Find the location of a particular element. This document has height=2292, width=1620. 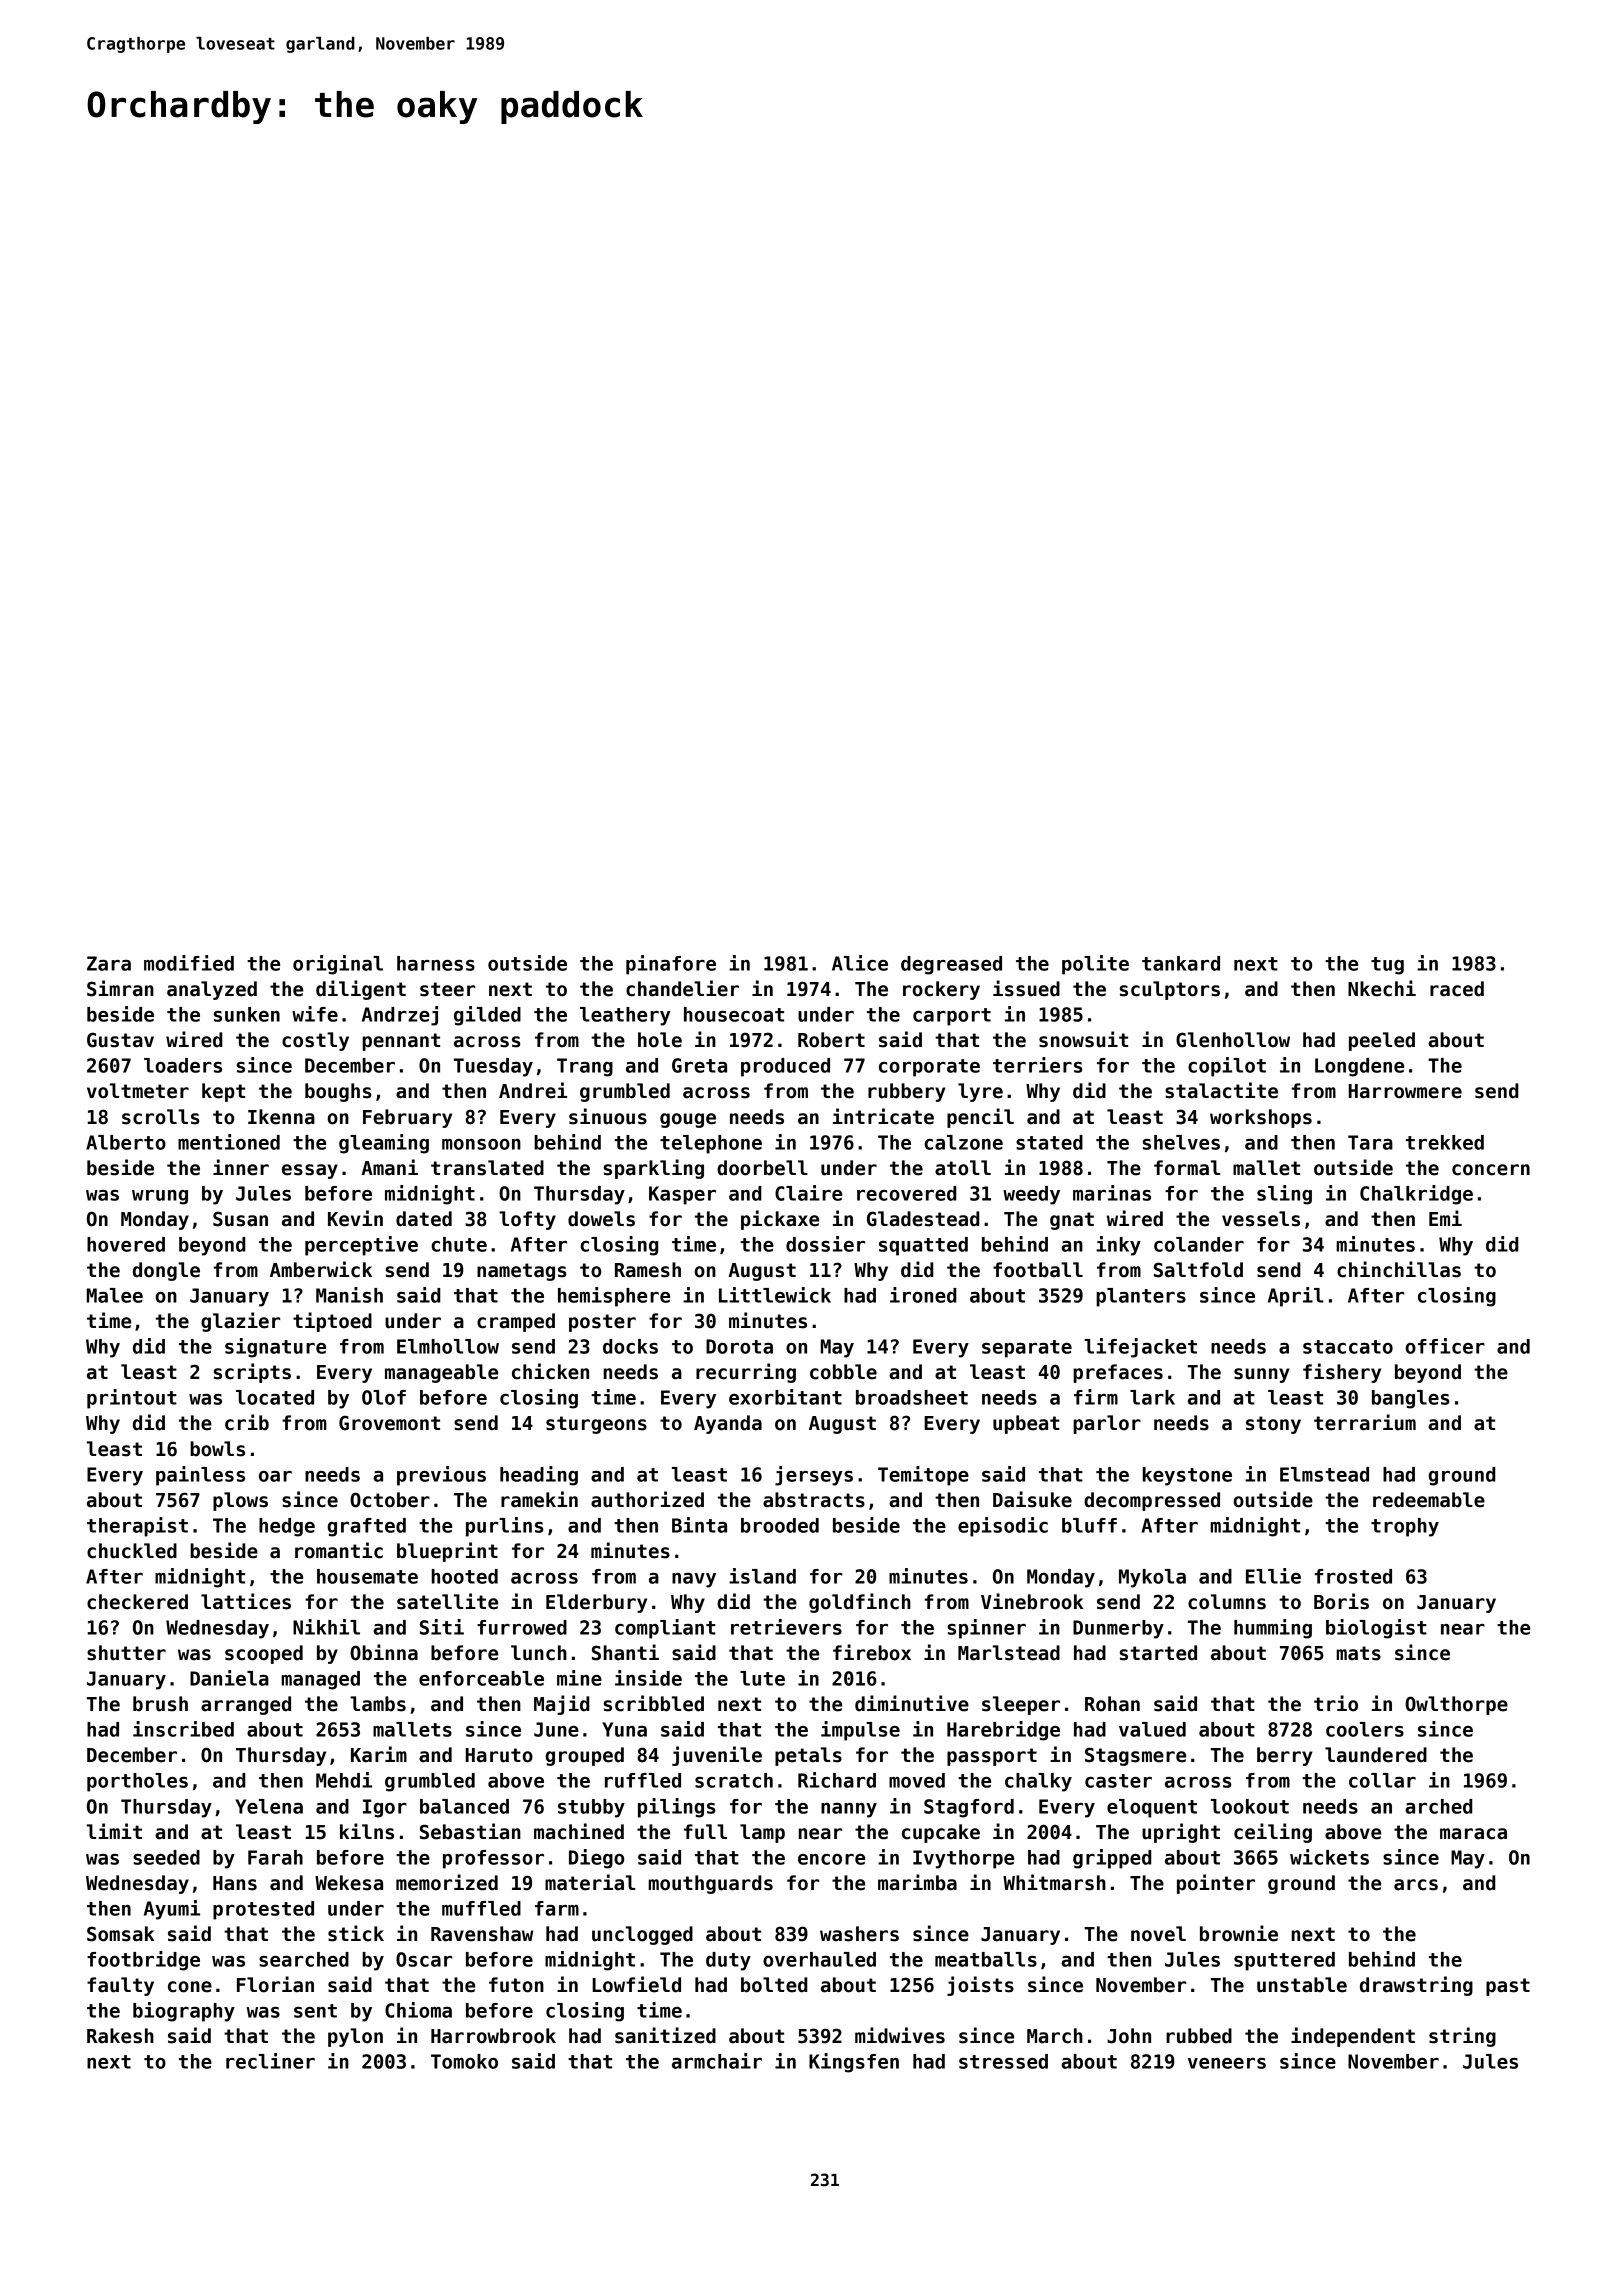

Alice is located at coordinates (860, 963).
